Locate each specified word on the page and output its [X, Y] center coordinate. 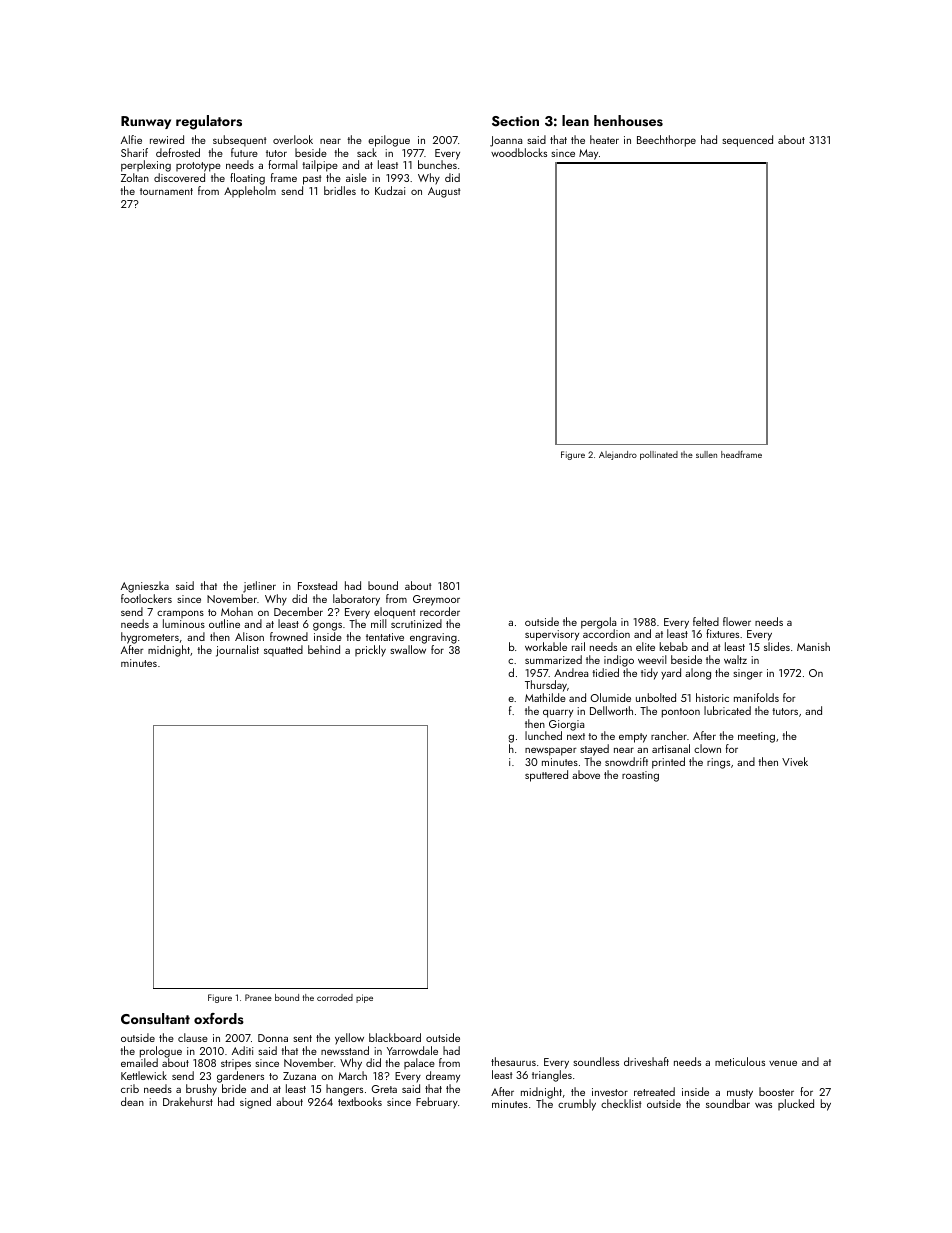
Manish [813, 646]
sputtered [546, 776]
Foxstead [317, 585]
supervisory [552, 635]
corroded [335, 997]
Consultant [155, 1019]
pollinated [659, 455]
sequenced [748, 141]
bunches [437, 164]
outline [224, 623]
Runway [146, 122]
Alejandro [618, 455]
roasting [640, 776]
